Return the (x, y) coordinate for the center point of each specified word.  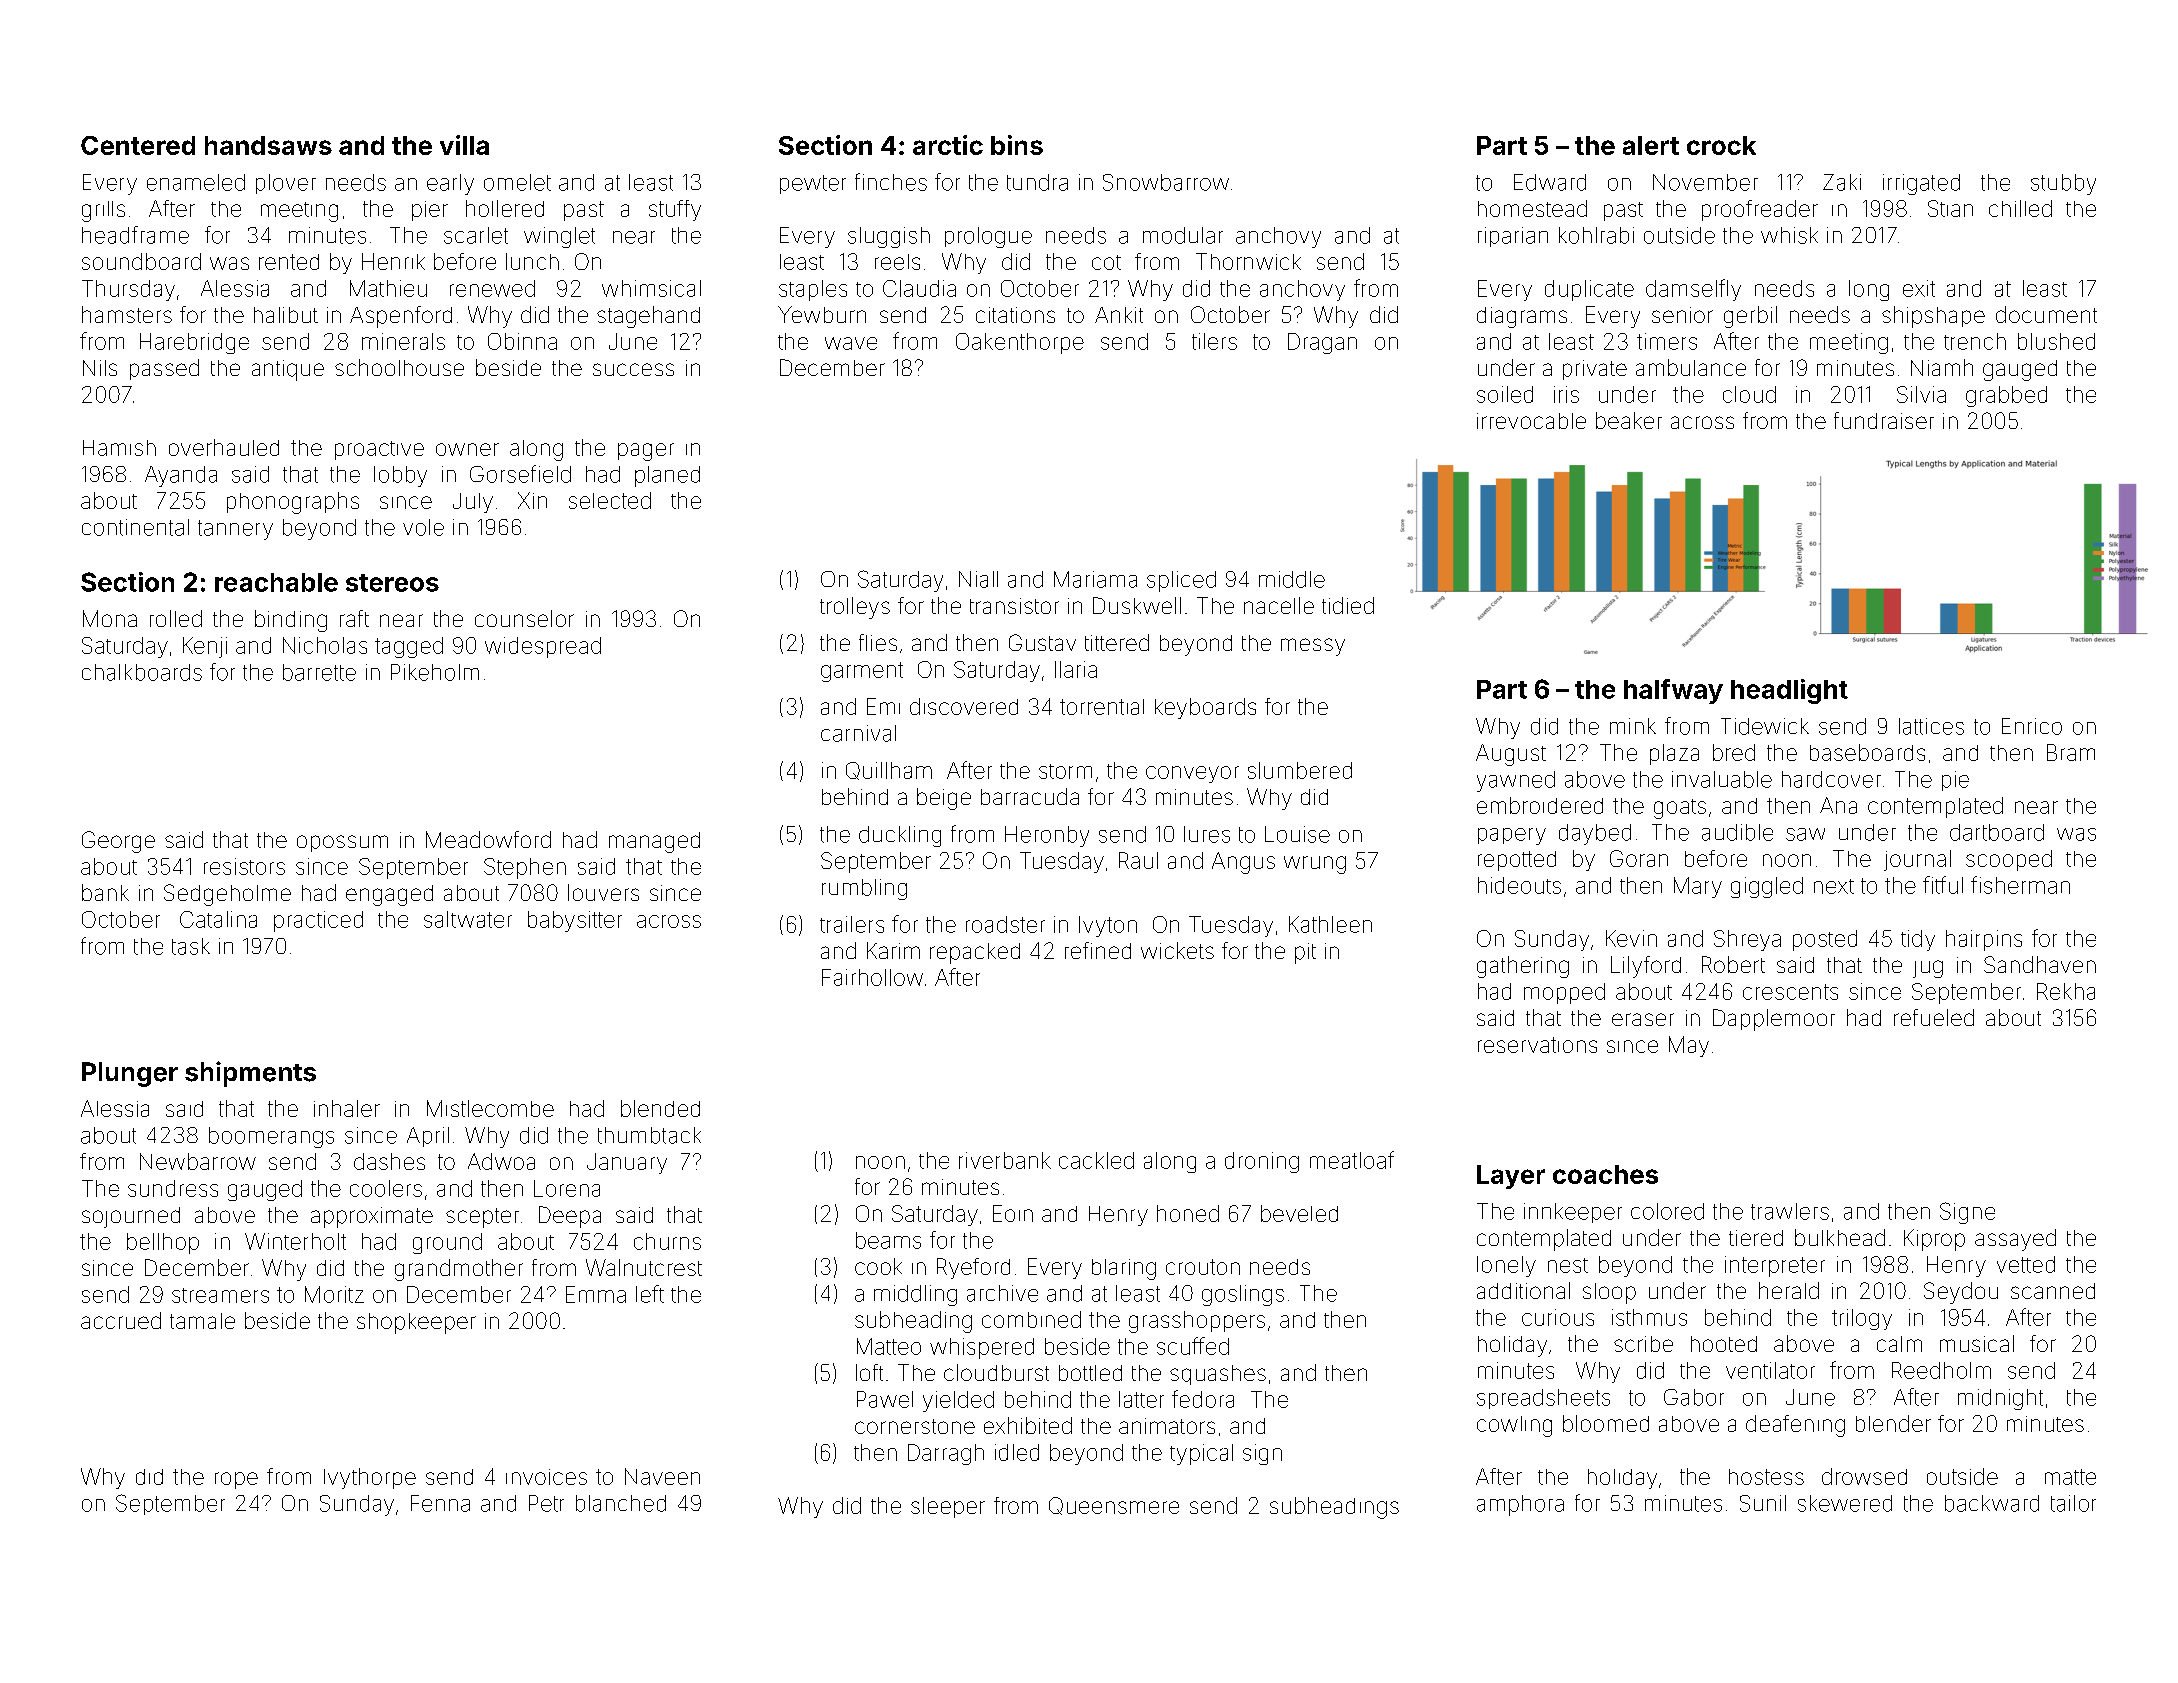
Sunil (1763, 1503)
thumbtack (649, 1135)
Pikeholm (435, 672)
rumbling (864, 889)
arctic (948, 145)
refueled (1934, 1017)
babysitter (575, 921)
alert (1651, 145)
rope (236, 1480)
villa (464, 145)
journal (1917, 860)
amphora (1520, 1505)
